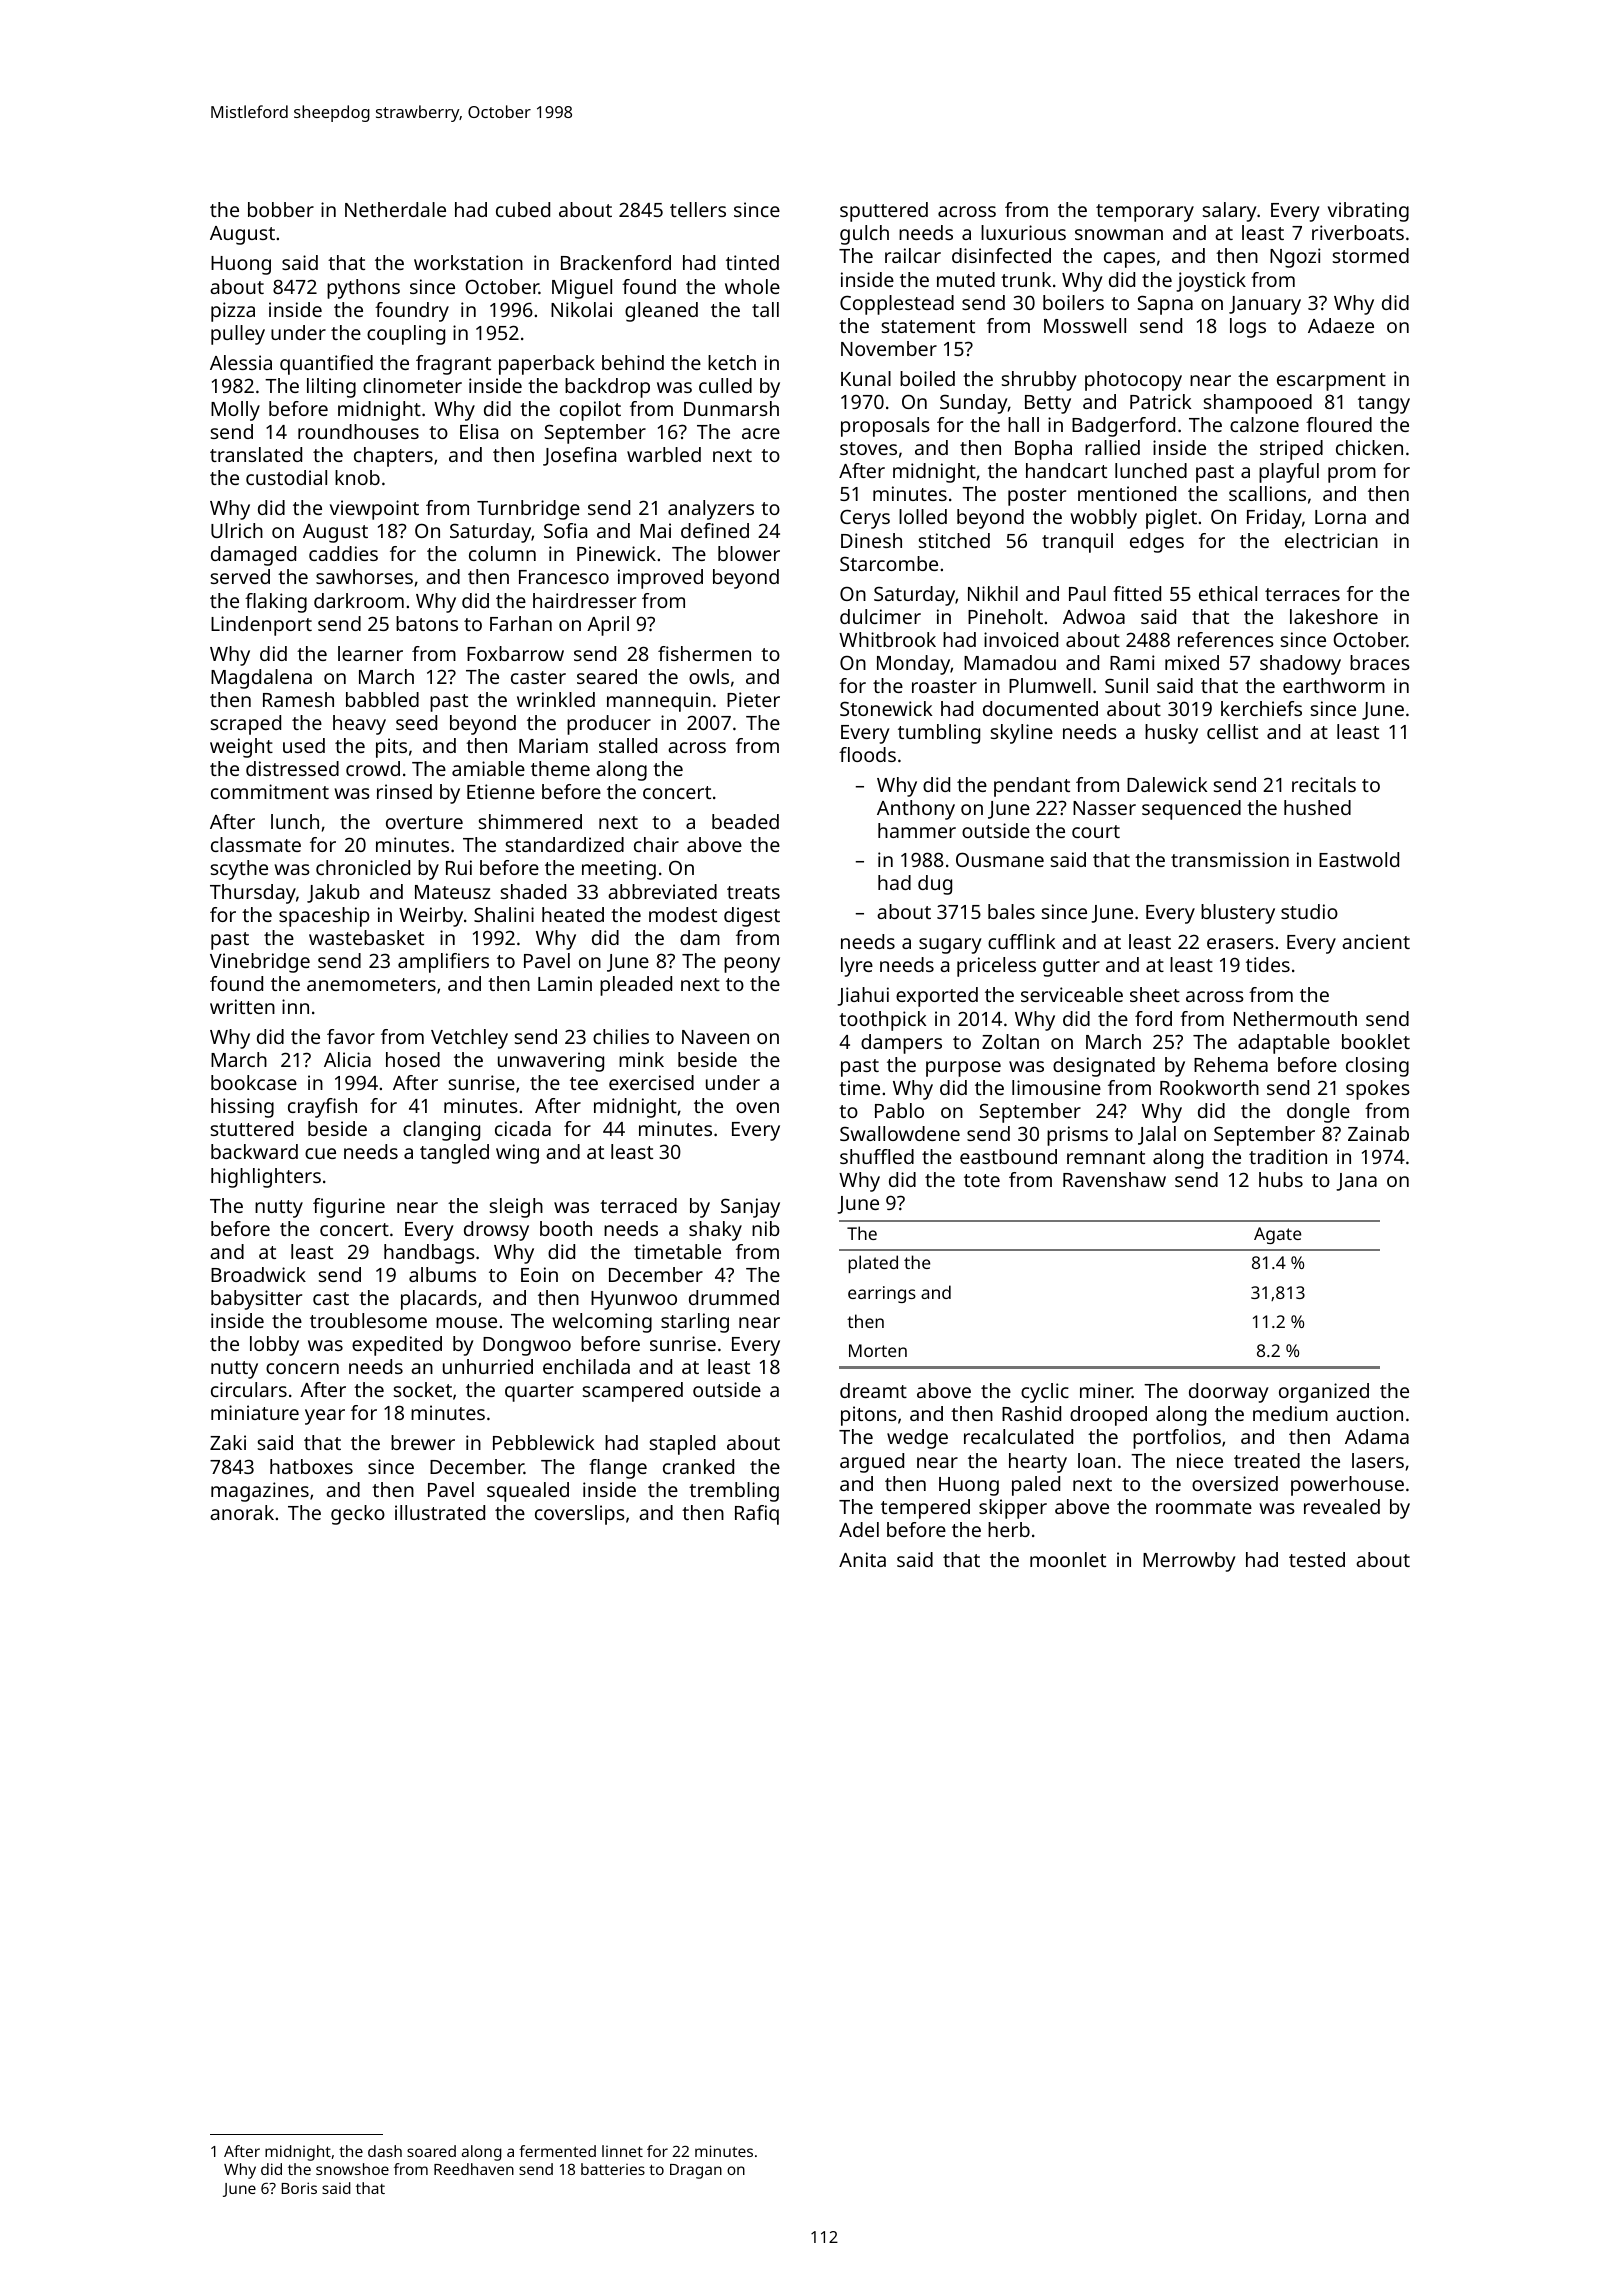 The image size is (1620, 2292). Describe the element at coordinates (299, 2188) in the screenshot. I see `Boris` at that location.
